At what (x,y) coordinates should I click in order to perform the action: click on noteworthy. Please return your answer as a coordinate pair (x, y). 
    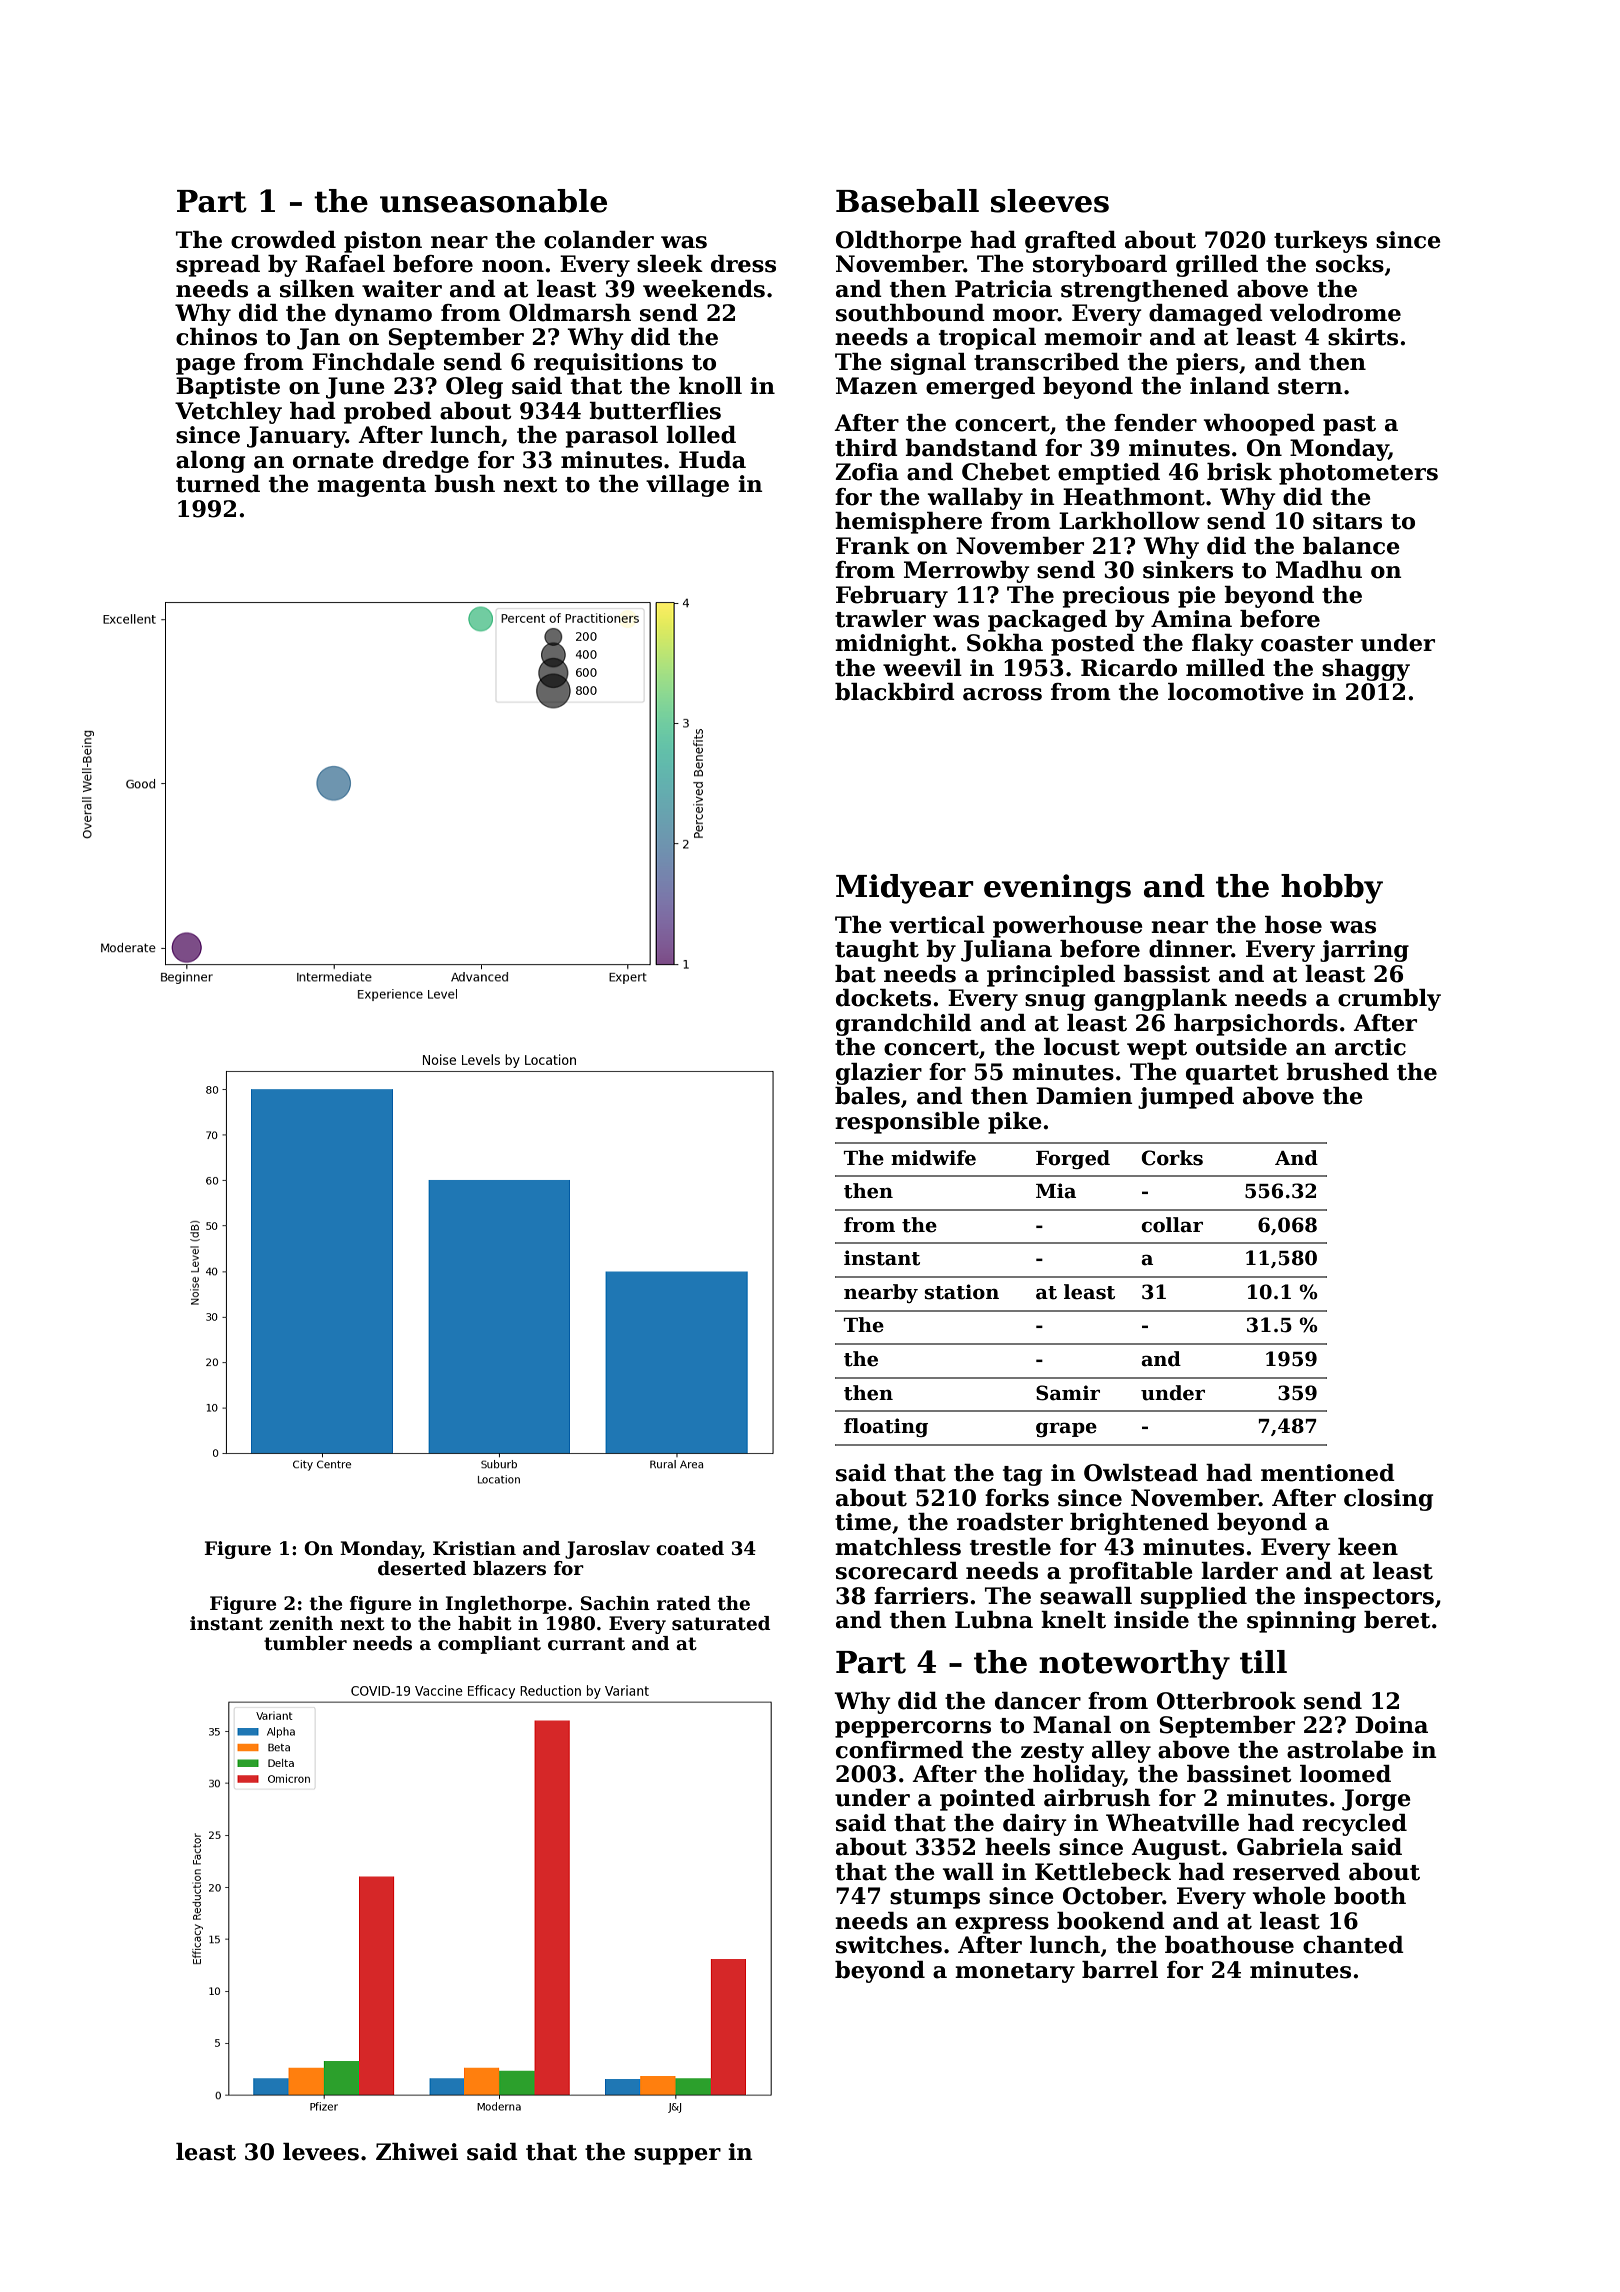
    Looking at the image, I should click on (1134, 1665).
